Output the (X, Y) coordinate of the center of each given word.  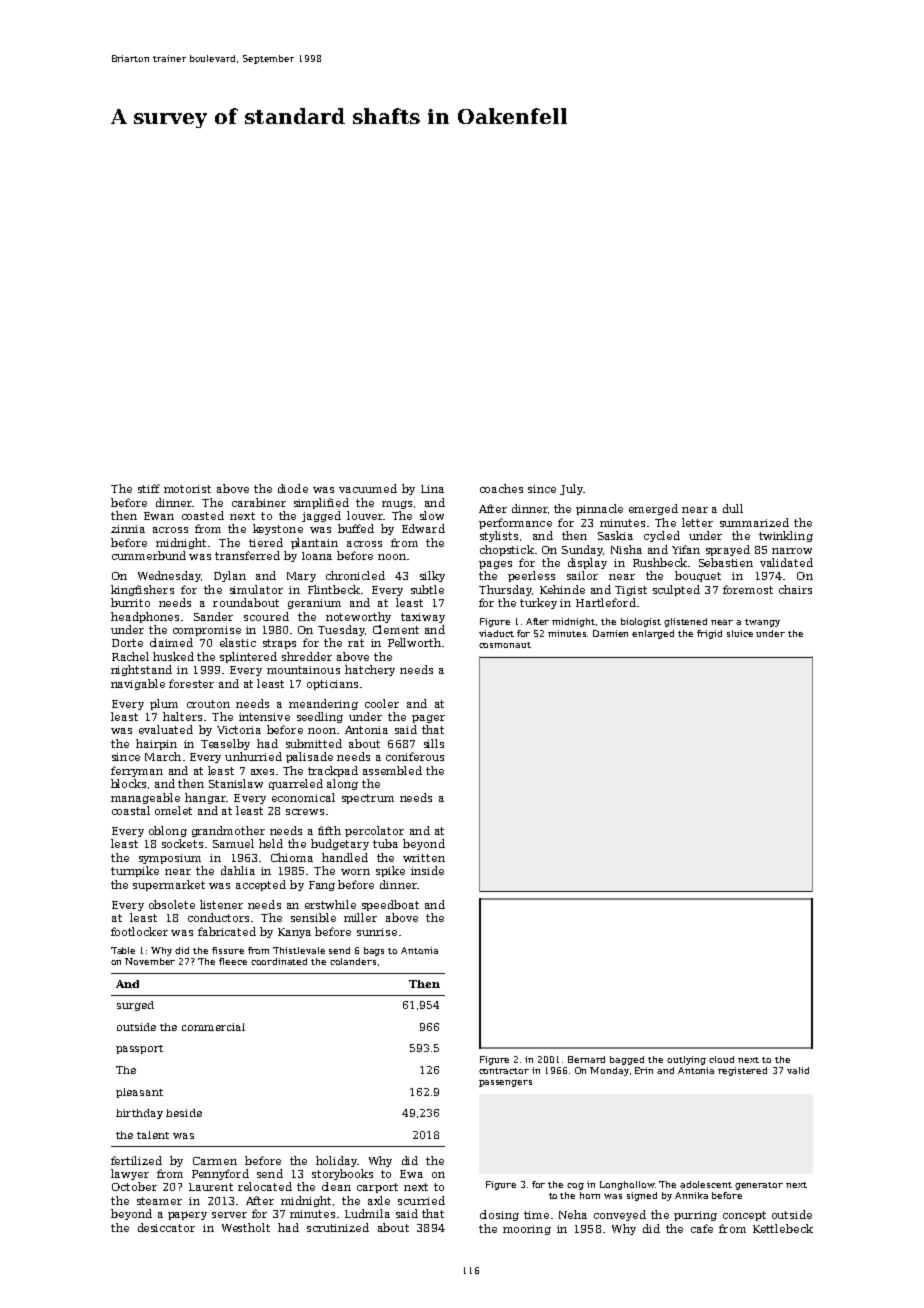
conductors (218, 917)
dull (733, 508)
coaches (501, 488)
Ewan (159, 516)
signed (642, 1196)
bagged (627, 1060)
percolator (374, 831)
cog (575, 1186)
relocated (265, 1186)
